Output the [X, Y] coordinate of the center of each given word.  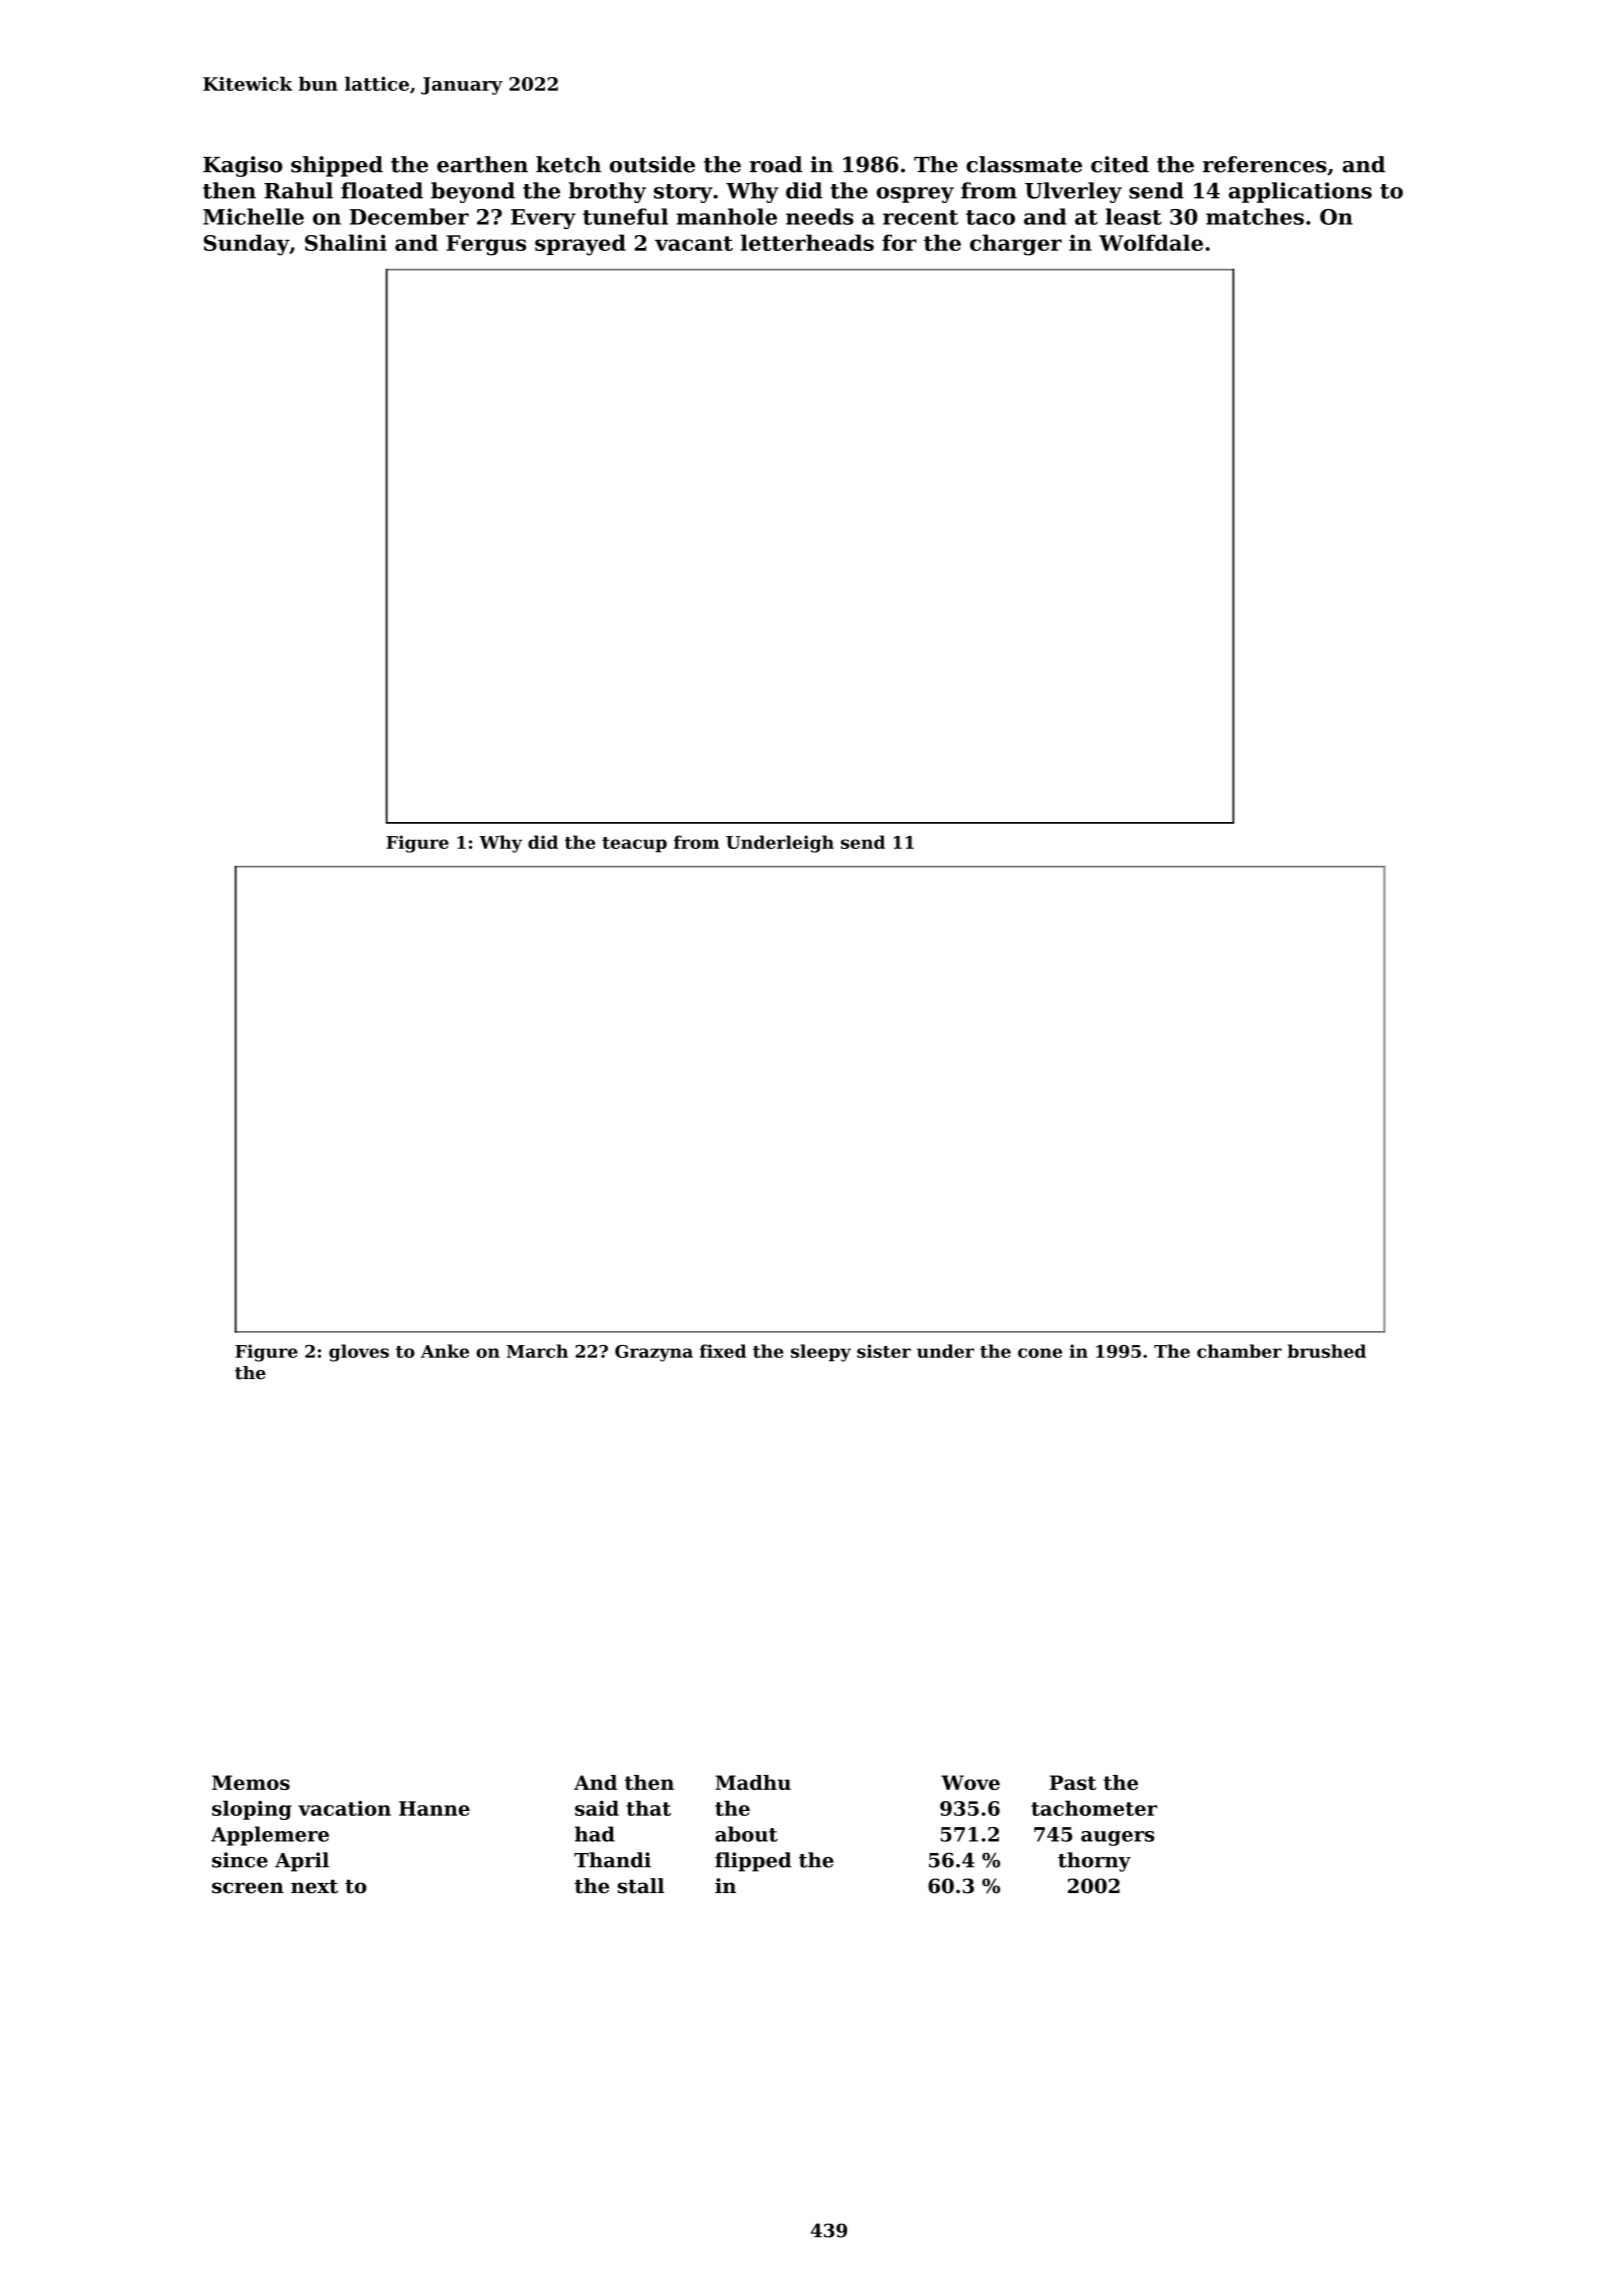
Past [1073, 1782]
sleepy [821, 1353]
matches [1255, 216]
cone [1040, 1353]
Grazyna [654, 1353]
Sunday [246, 245]
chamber [1239, 1351]
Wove [970, 1782]
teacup [634, 845]
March [537, 1351]
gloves [359, 1353]
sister [884, 1351]
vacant [694, 243]
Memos [251, 1782]
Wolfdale [1151, 242]
